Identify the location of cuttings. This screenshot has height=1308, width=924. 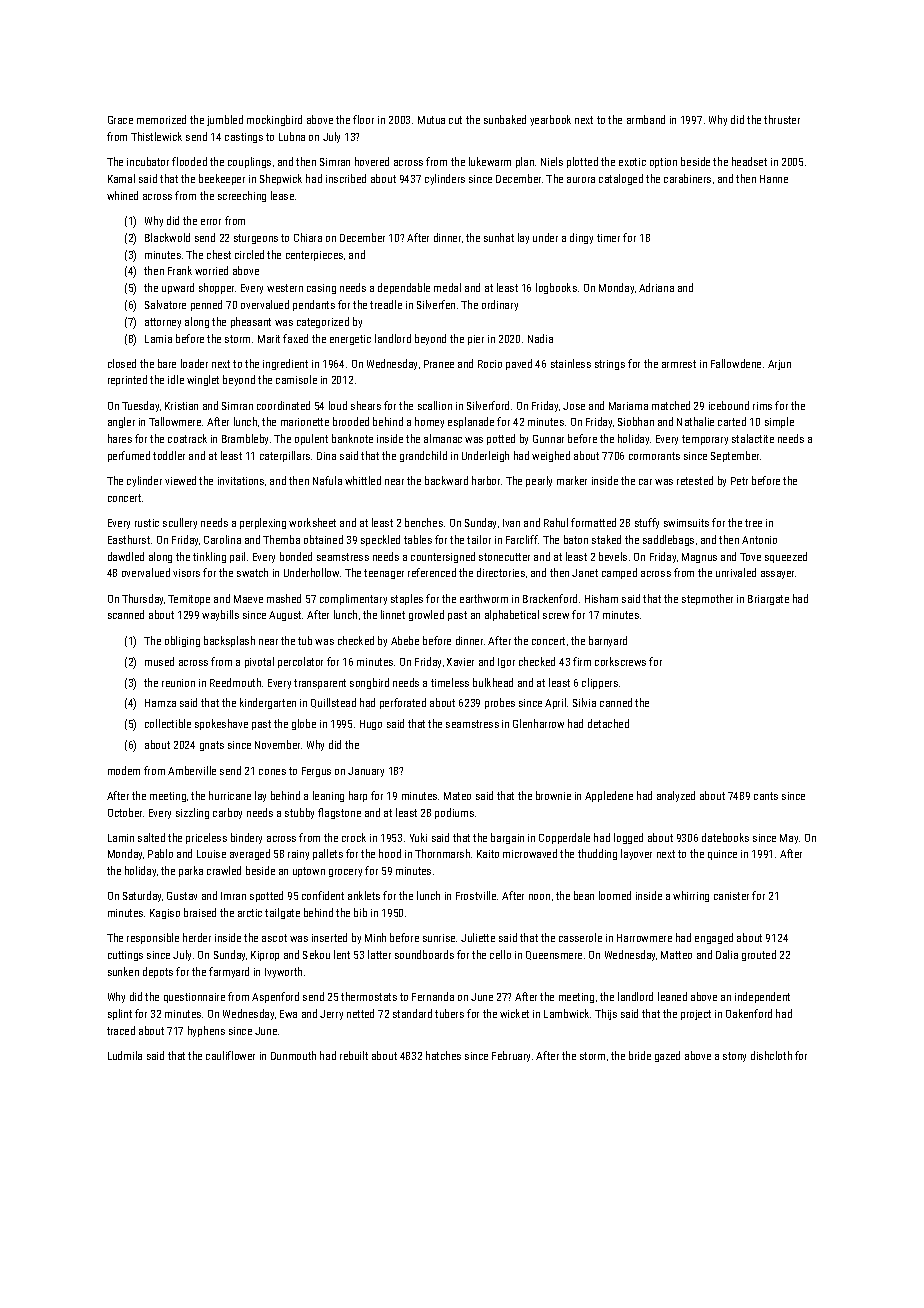
(125, 956).
